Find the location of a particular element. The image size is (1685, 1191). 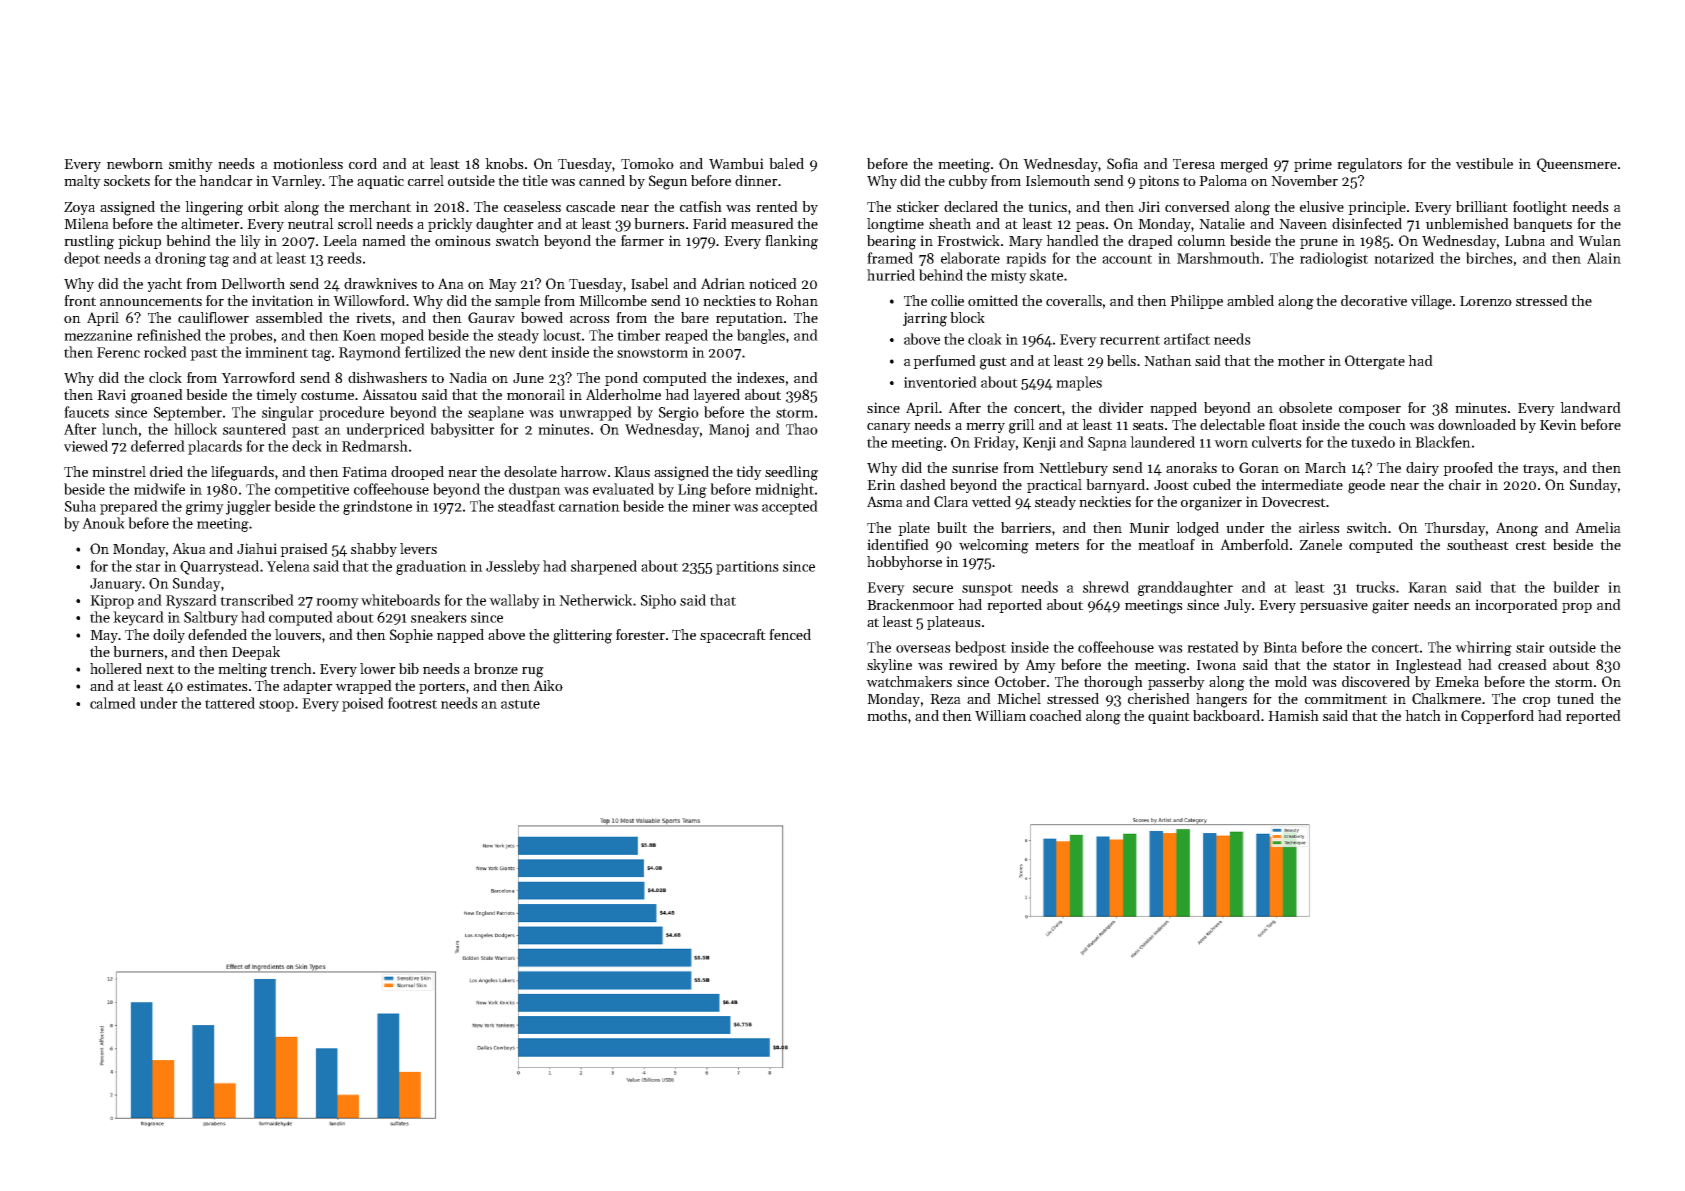

vestibule is located at coordinates (1484, 163).
